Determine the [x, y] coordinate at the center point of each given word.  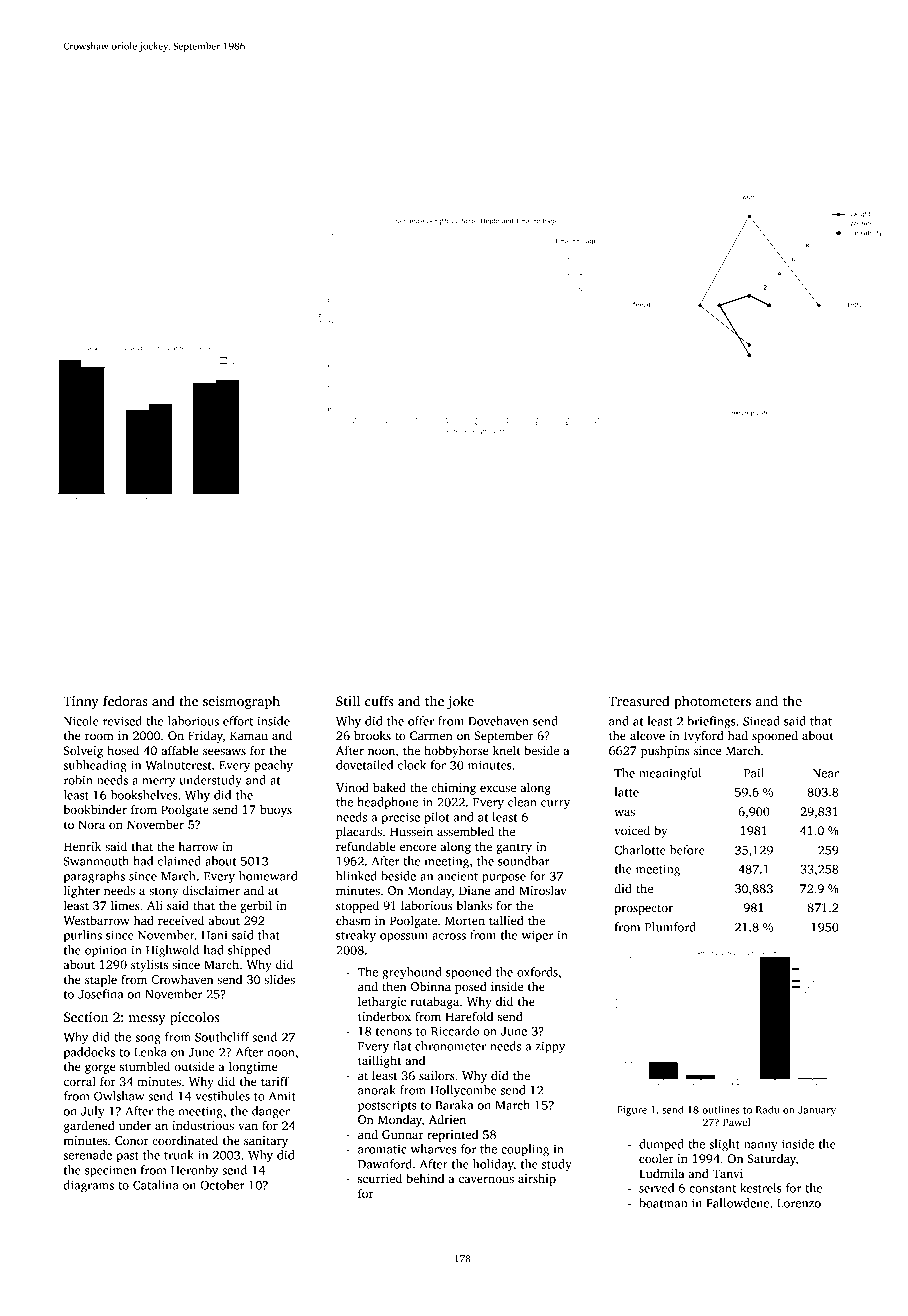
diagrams [89, 1186]
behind [425, 1178]
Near [826, 773]
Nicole [81, 721]
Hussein [411, 831]
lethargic [382, 1002]
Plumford [670, 927]
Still [348, 700]
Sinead [761, 721]
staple [101, 980]
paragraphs [94, 877]
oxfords [537, 972]
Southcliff [222, 1037]
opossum [404, 938]
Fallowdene [737, 1203]
